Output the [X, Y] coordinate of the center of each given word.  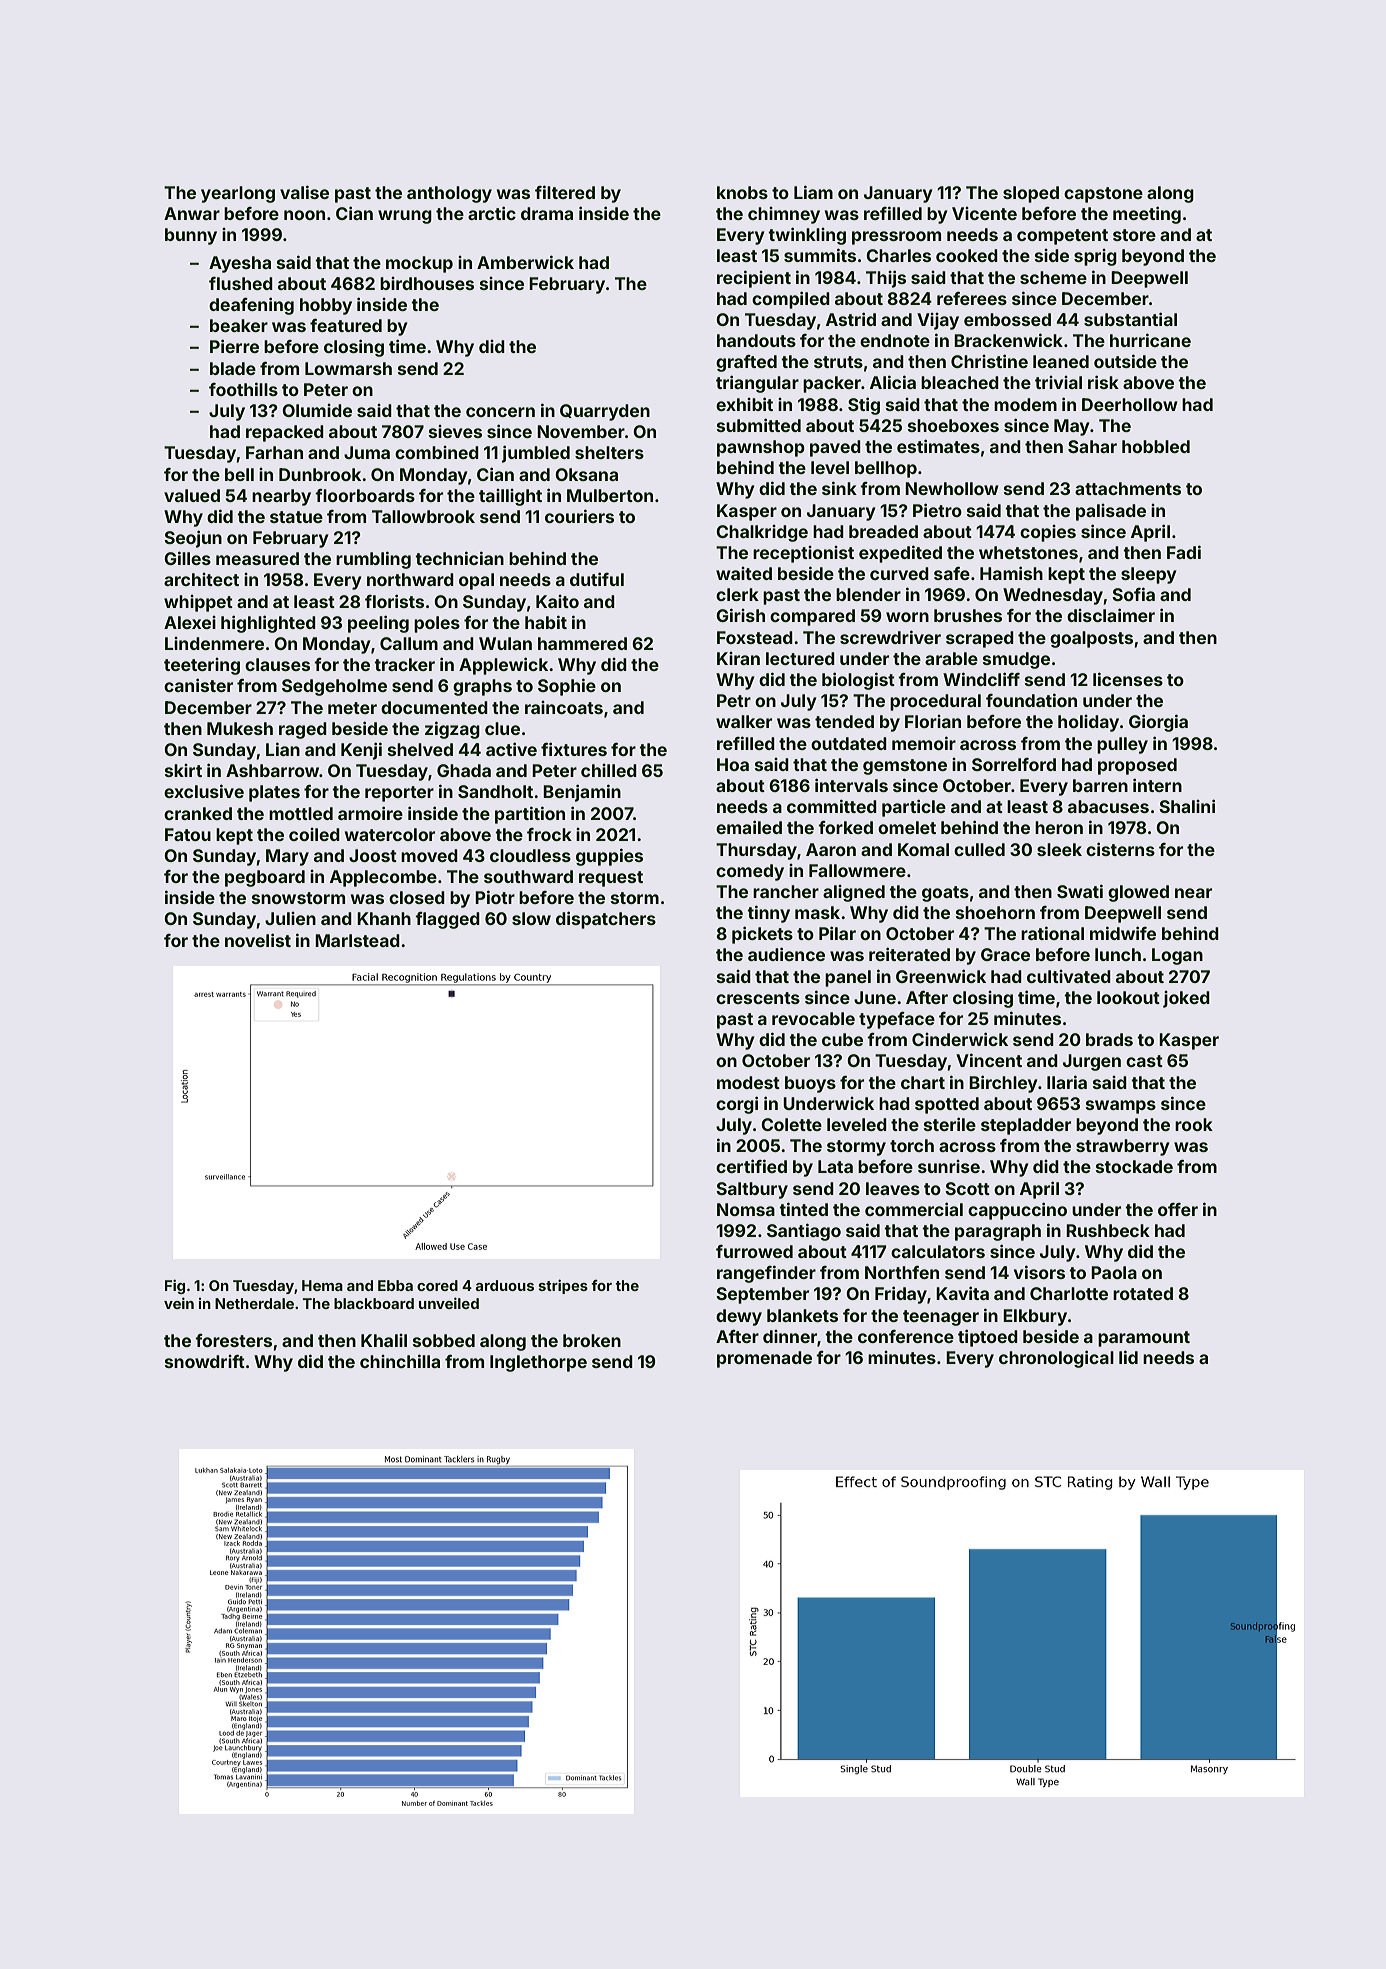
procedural [935, 702]
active [511, 749]
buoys [810, 1084]
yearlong [238, 194]
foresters [233, 1340]
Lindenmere [214, 643]
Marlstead [357, 940]
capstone [1103, 195]
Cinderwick [960, 1039]
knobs [742, 192]
